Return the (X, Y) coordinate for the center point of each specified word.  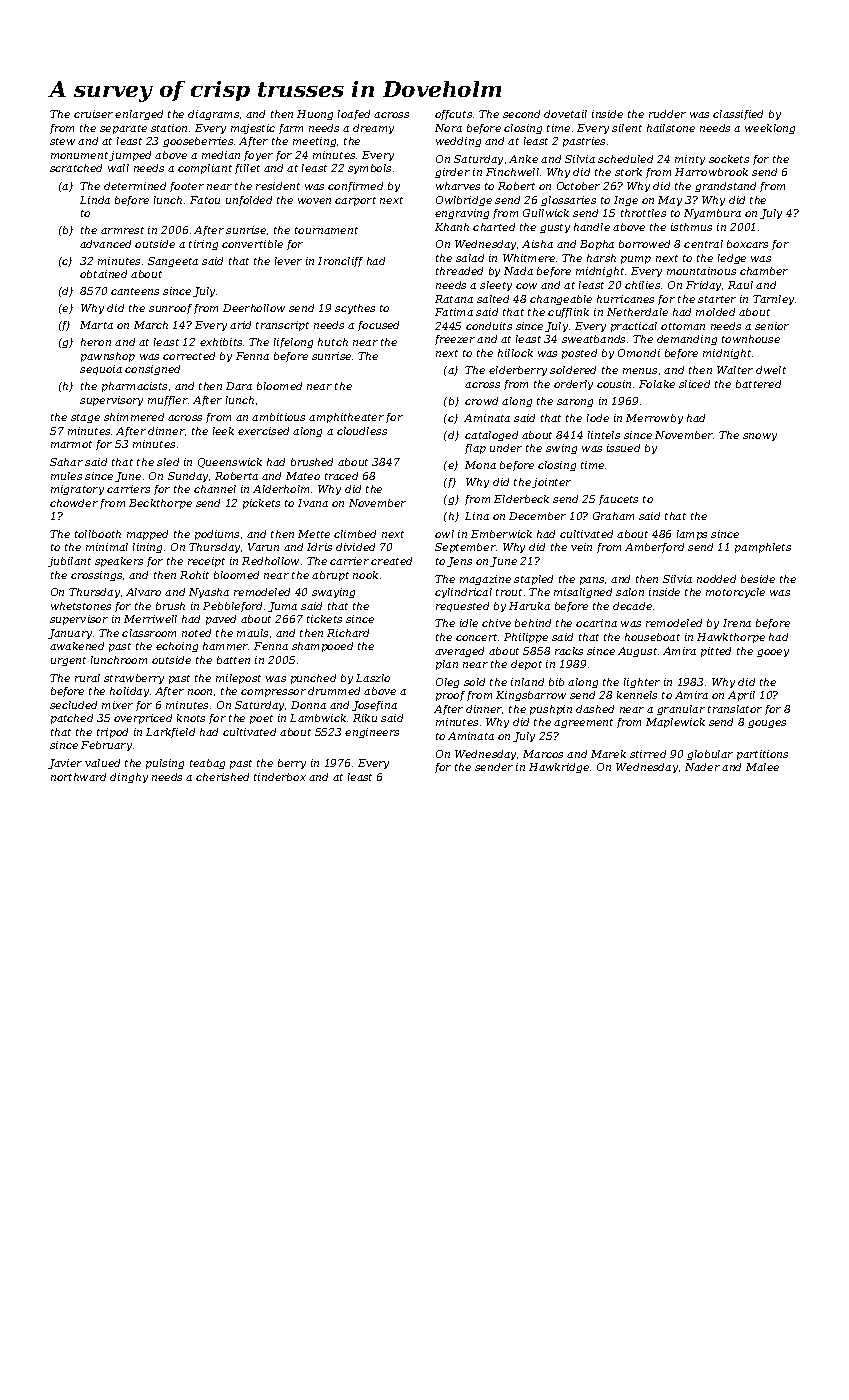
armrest (122, 230)
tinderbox (280, 777)
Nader (702, 767)
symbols (369, 169)
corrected (189, 356)
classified (738, 115)
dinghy (129, 778)
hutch (333, 342)
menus (640, 371)
